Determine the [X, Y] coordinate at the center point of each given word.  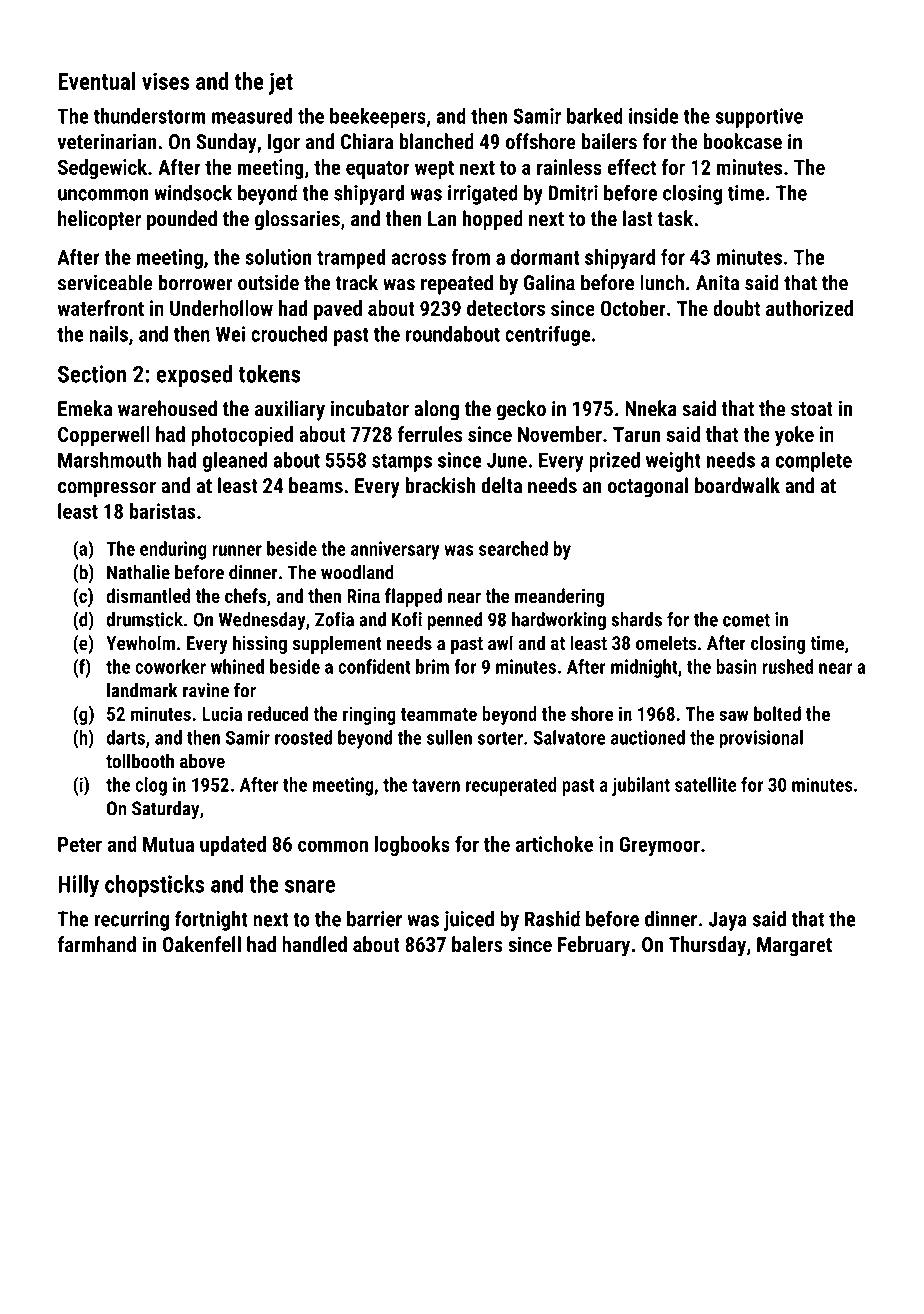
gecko [521, 410]
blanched [437, 141]
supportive [759, 118]
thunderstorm [150, 116]
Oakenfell [202, 944]
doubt [736, 308]
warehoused [167, 408]
